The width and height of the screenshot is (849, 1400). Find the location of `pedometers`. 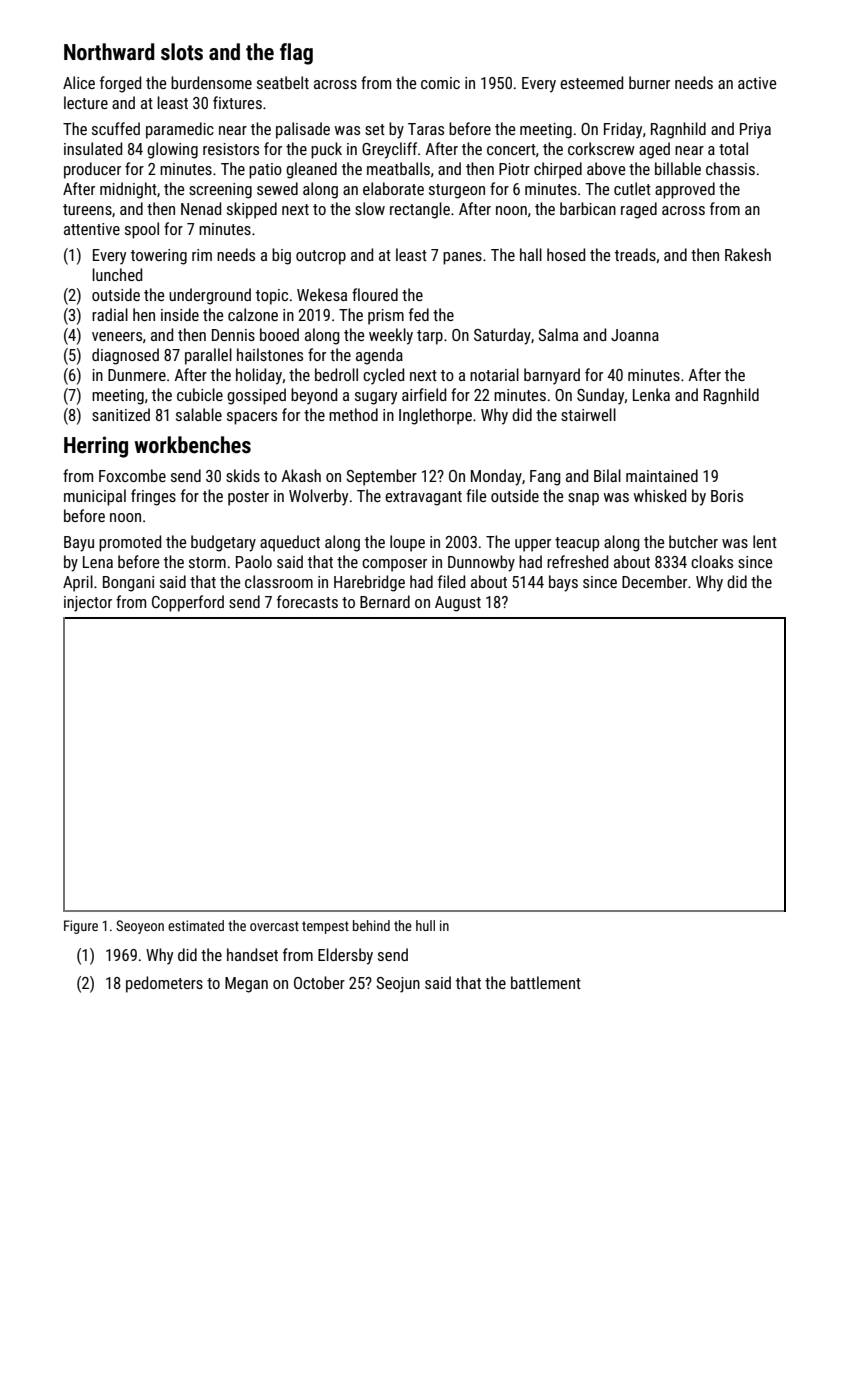

pedometers is located at coordinates (164, 984).
